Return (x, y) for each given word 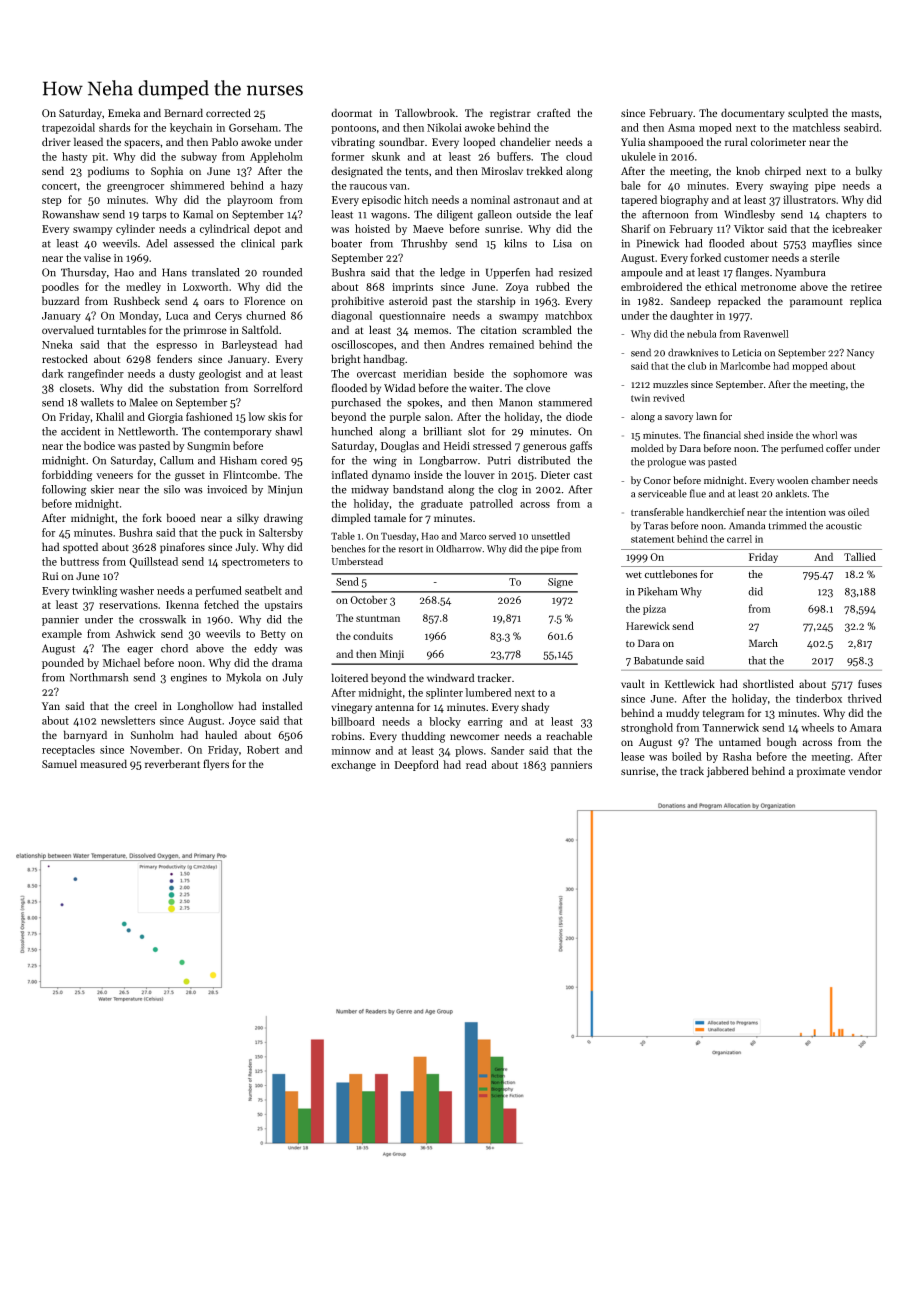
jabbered (728, 772)
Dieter (555, 475)
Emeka (124, 112)
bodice (99, 445)
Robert (263, 749)
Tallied (860, 556)
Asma (681, 128)
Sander (507, 750)
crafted (554, 112)
